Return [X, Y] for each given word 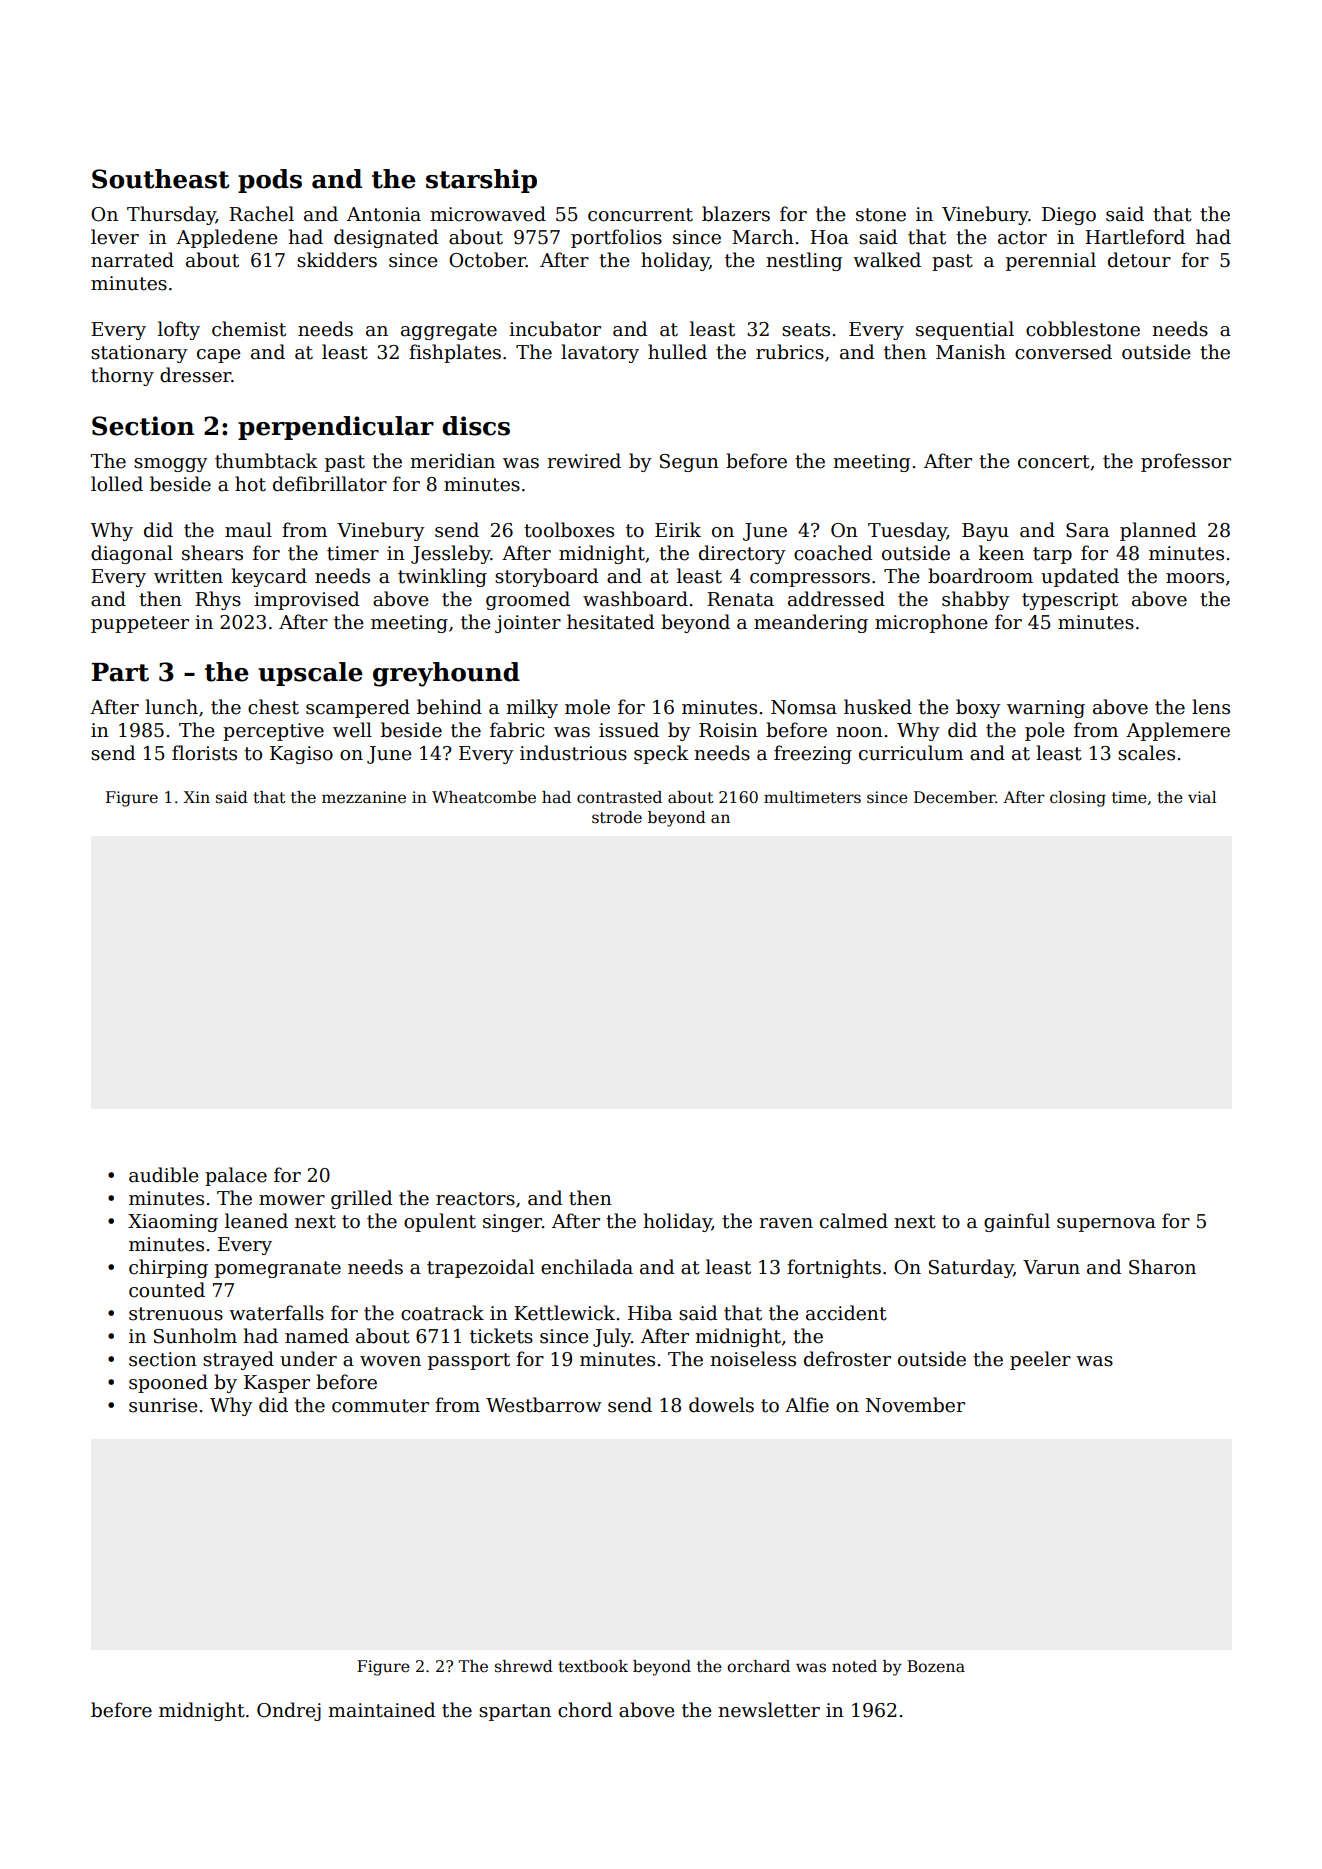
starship [481, 181]
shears [212, 553]
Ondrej [289, 1711]
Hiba [650, 1313]
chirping [168, 1268]
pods [270, 181]
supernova [1106, 1225]
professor [1186, 462]
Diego [1069, 216]
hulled [677, 352]
